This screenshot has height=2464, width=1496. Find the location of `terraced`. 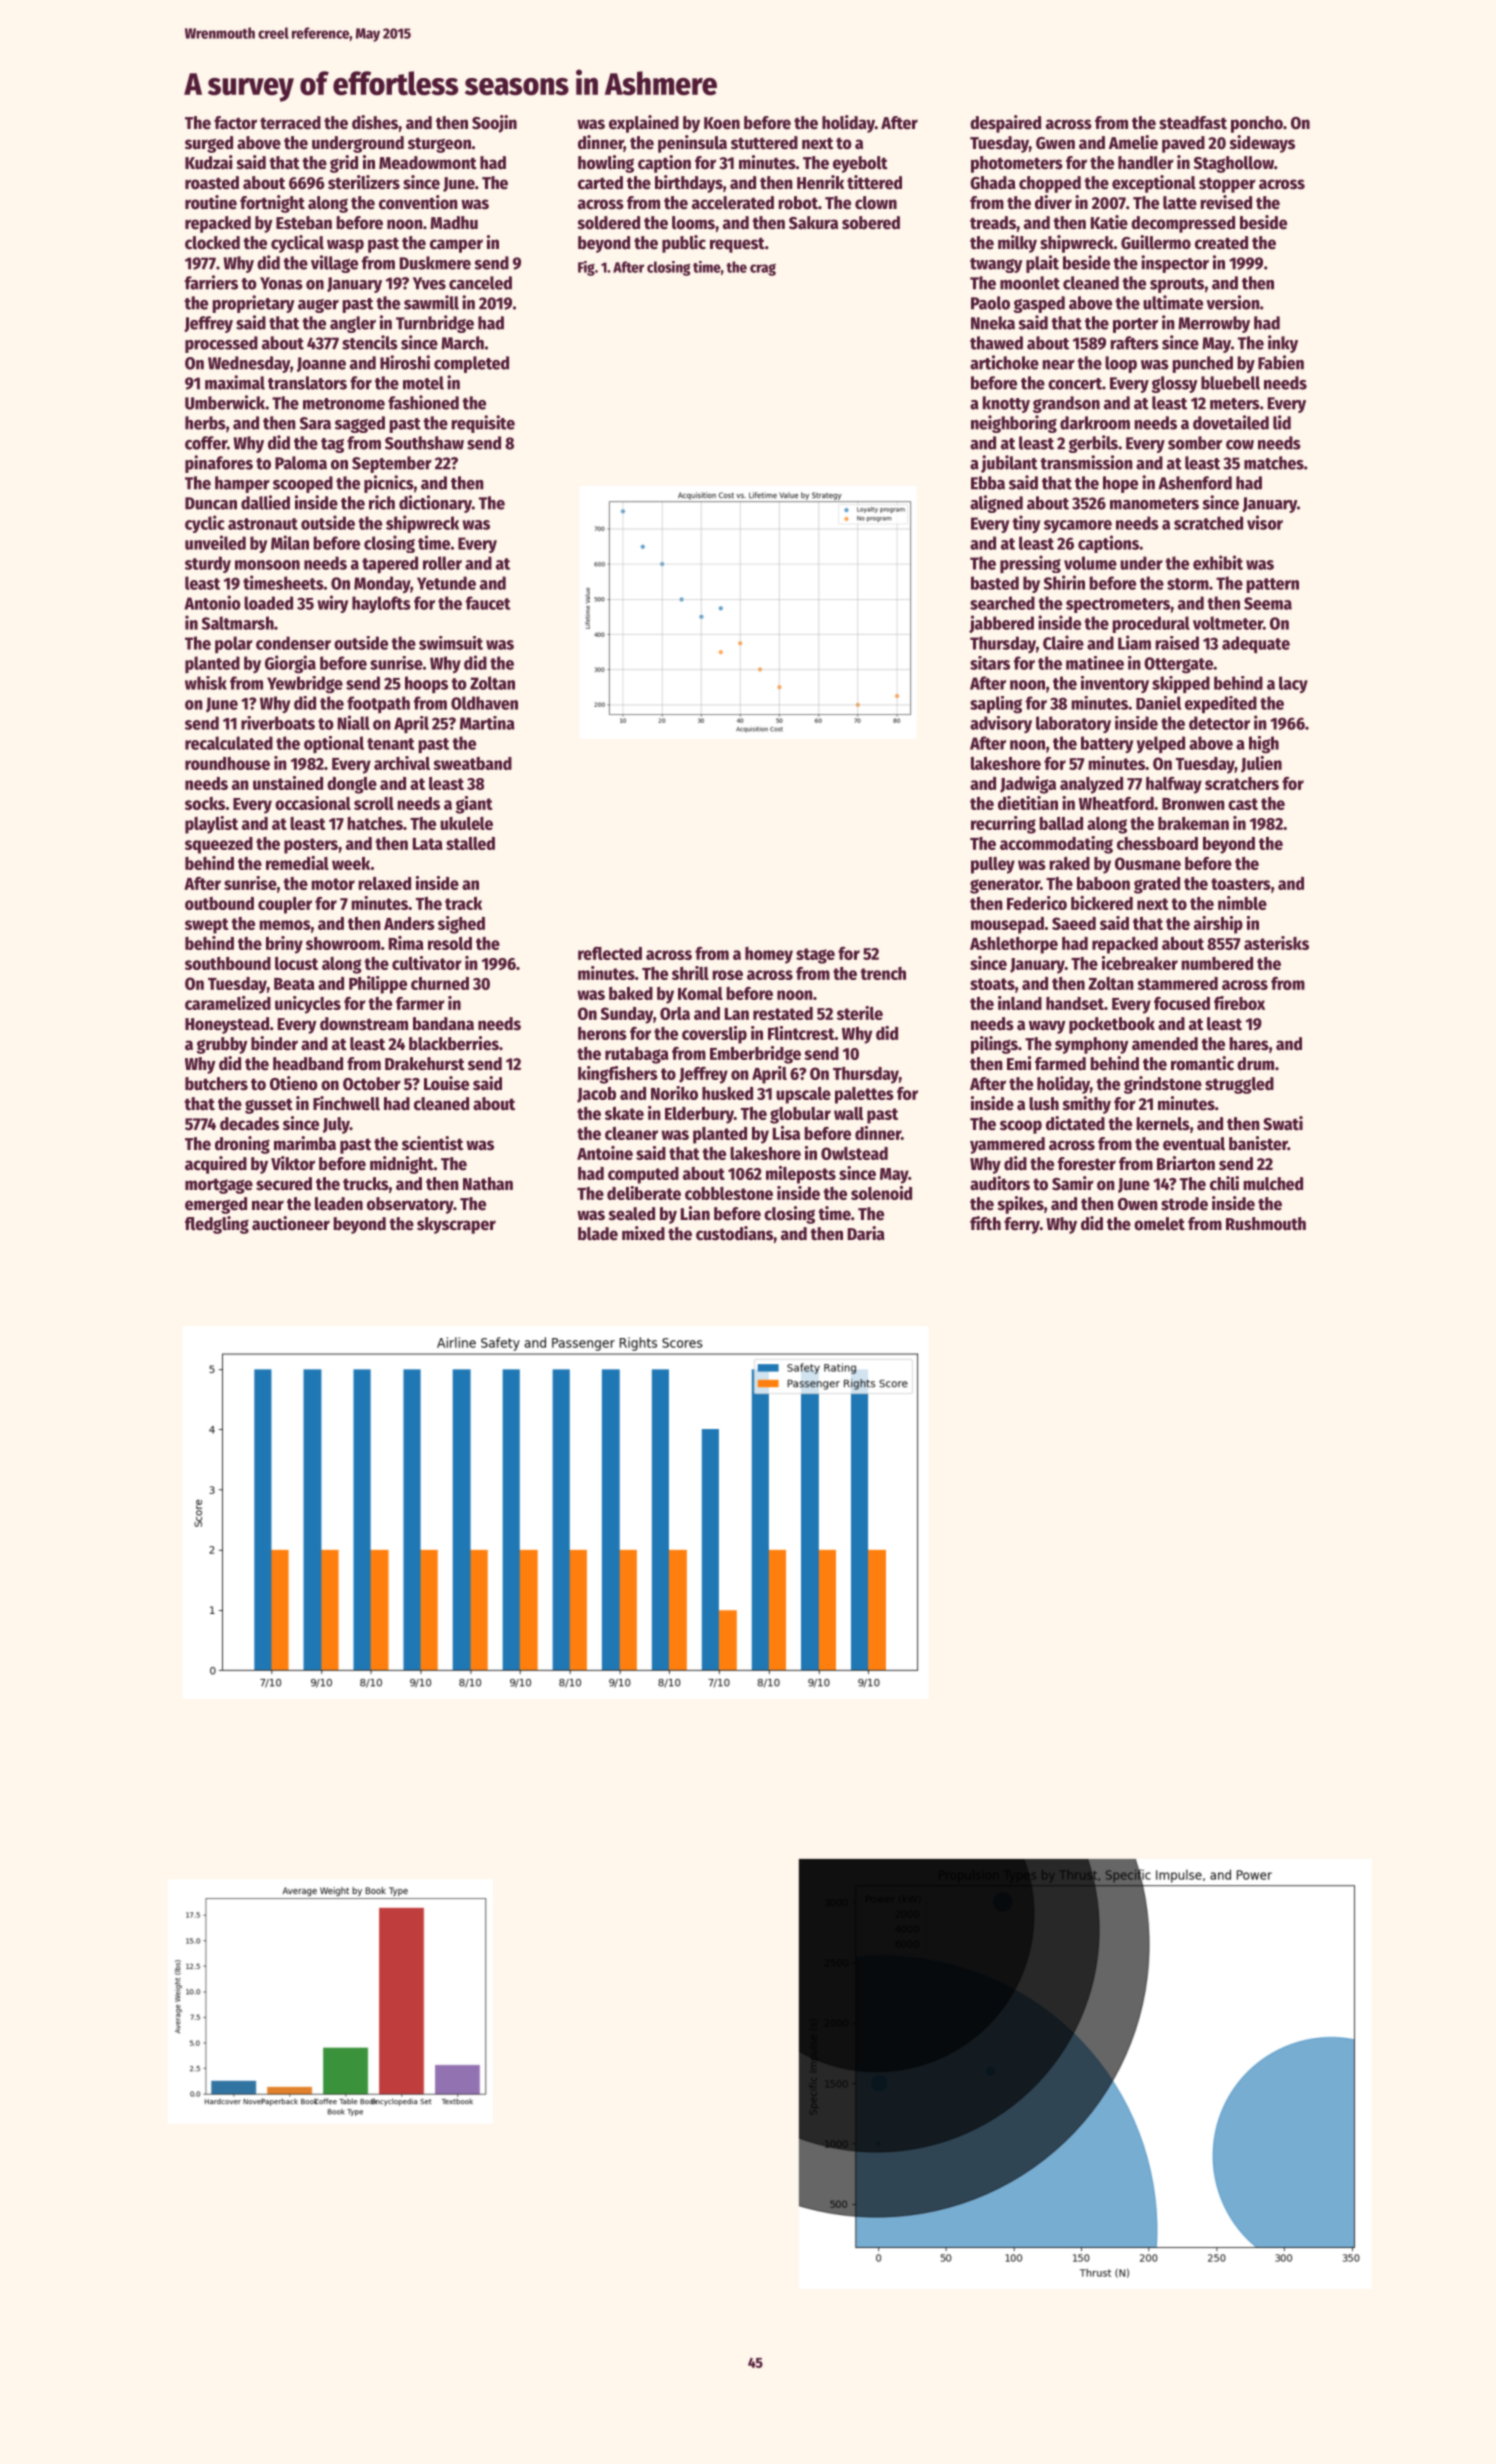

terraced is located at coordinates (290, 123).
